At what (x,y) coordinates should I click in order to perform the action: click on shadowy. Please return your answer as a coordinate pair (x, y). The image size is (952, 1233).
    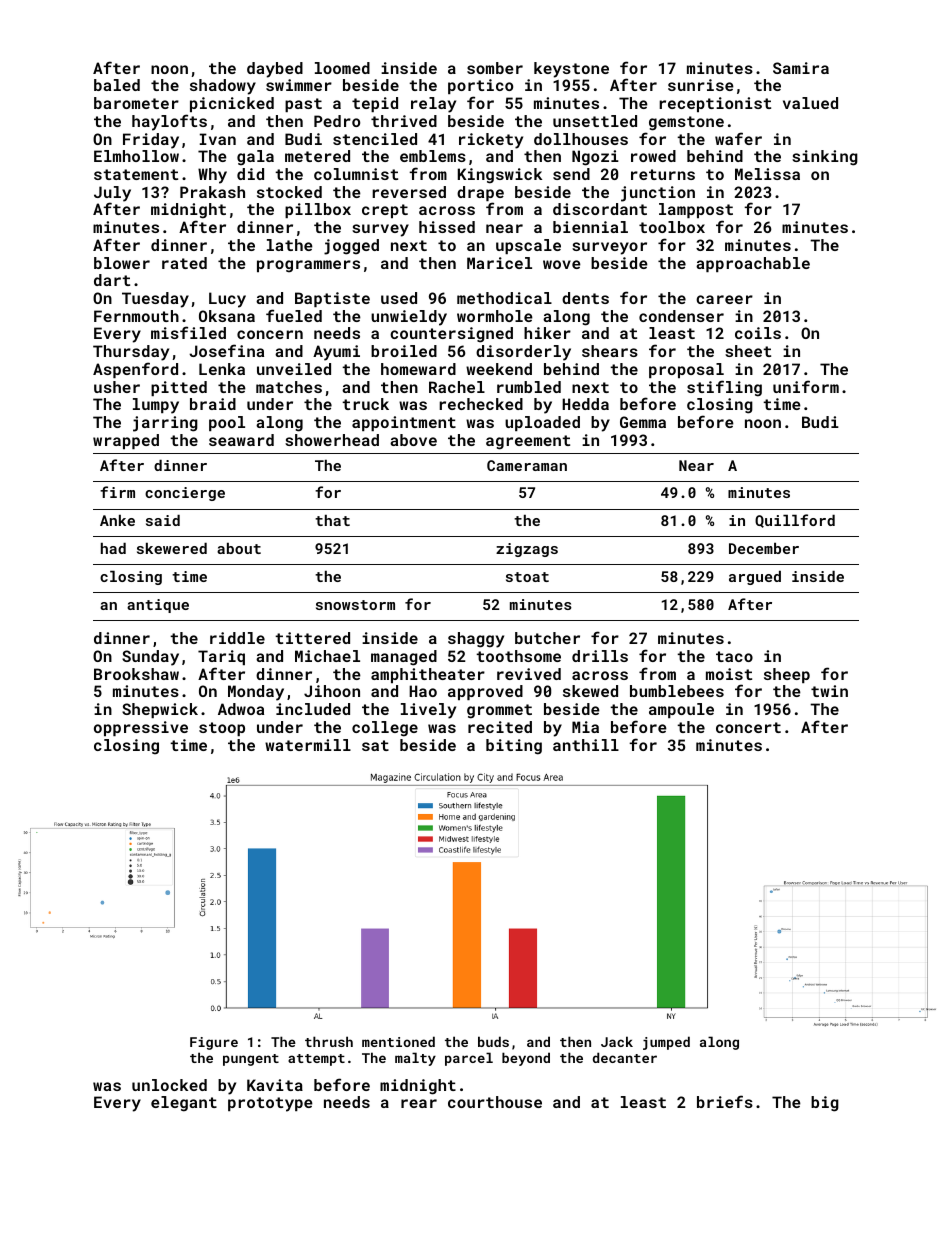
    Looking at the image, I should click on (223, 87).
